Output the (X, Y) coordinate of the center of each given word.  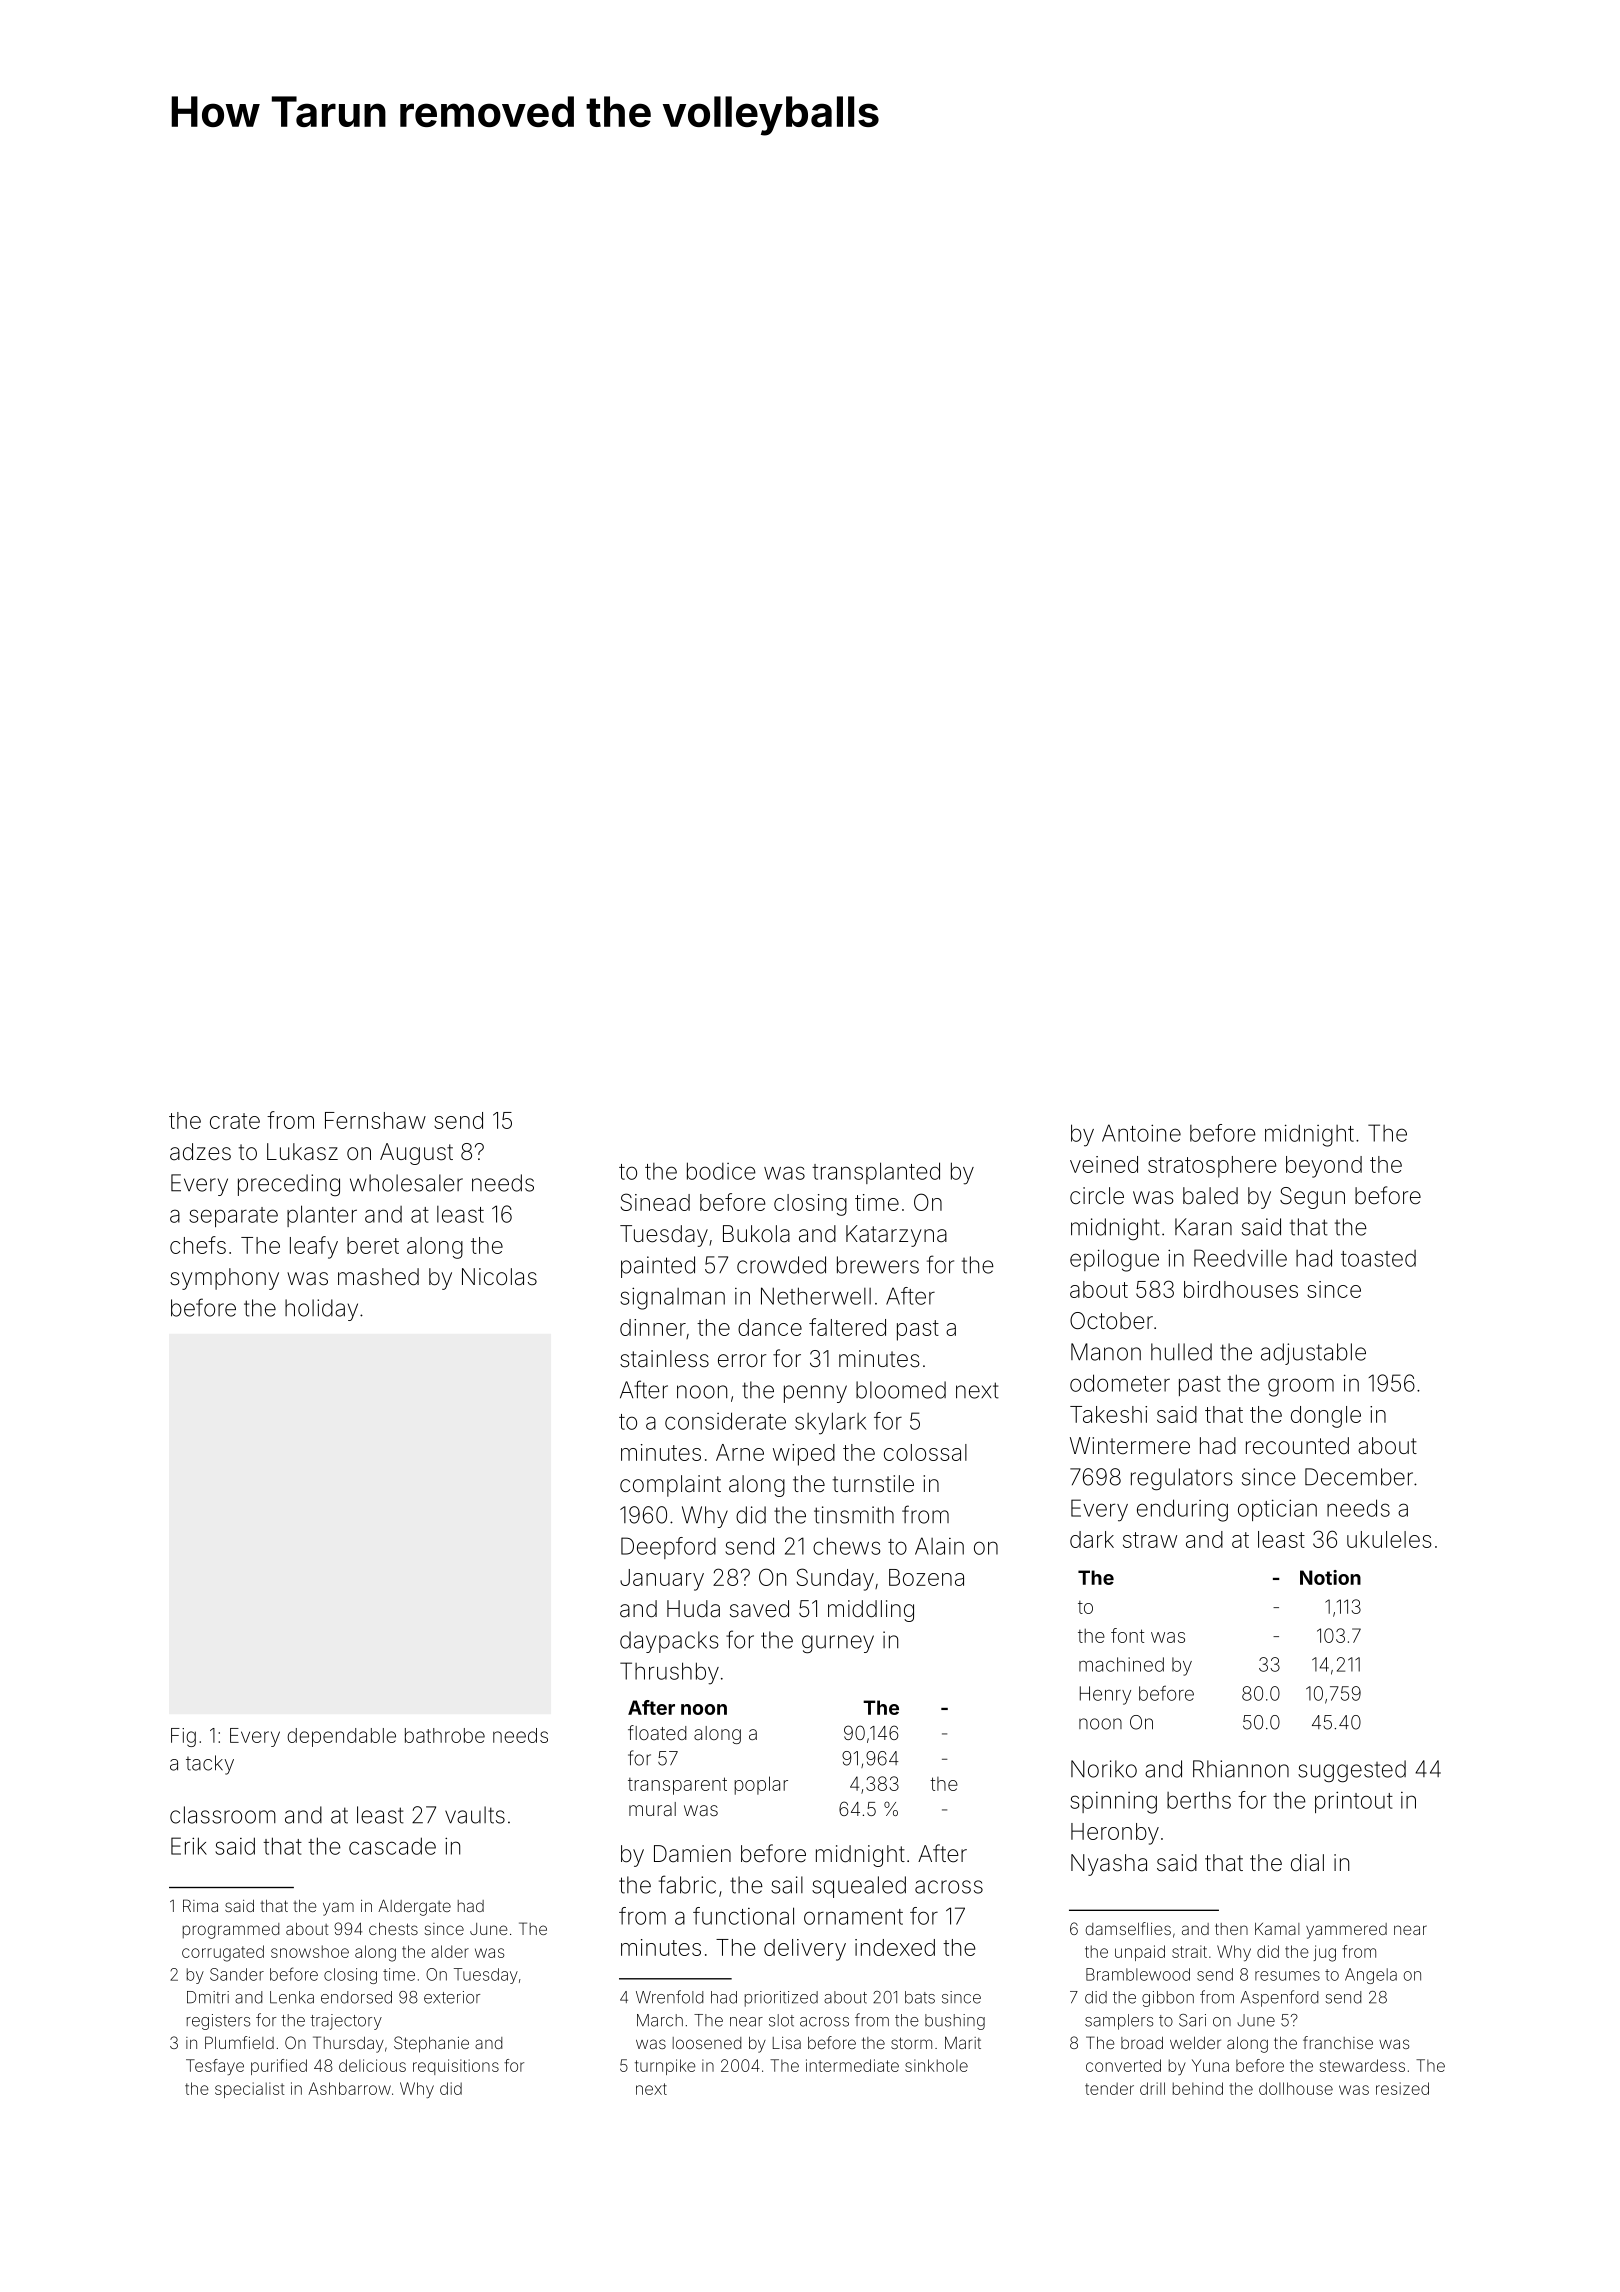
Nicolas (499, 1277)
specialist (250, 2090)
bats (920, 1997)
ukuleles (1389, 1539)
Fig (183, 1737)
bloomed (901, 1390)
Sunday (835, 1579)
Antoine (1141, 1133)
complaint (670, 1486)
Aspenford (1279, 1998)
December (1359, 1477)
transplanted (876, 1173)
